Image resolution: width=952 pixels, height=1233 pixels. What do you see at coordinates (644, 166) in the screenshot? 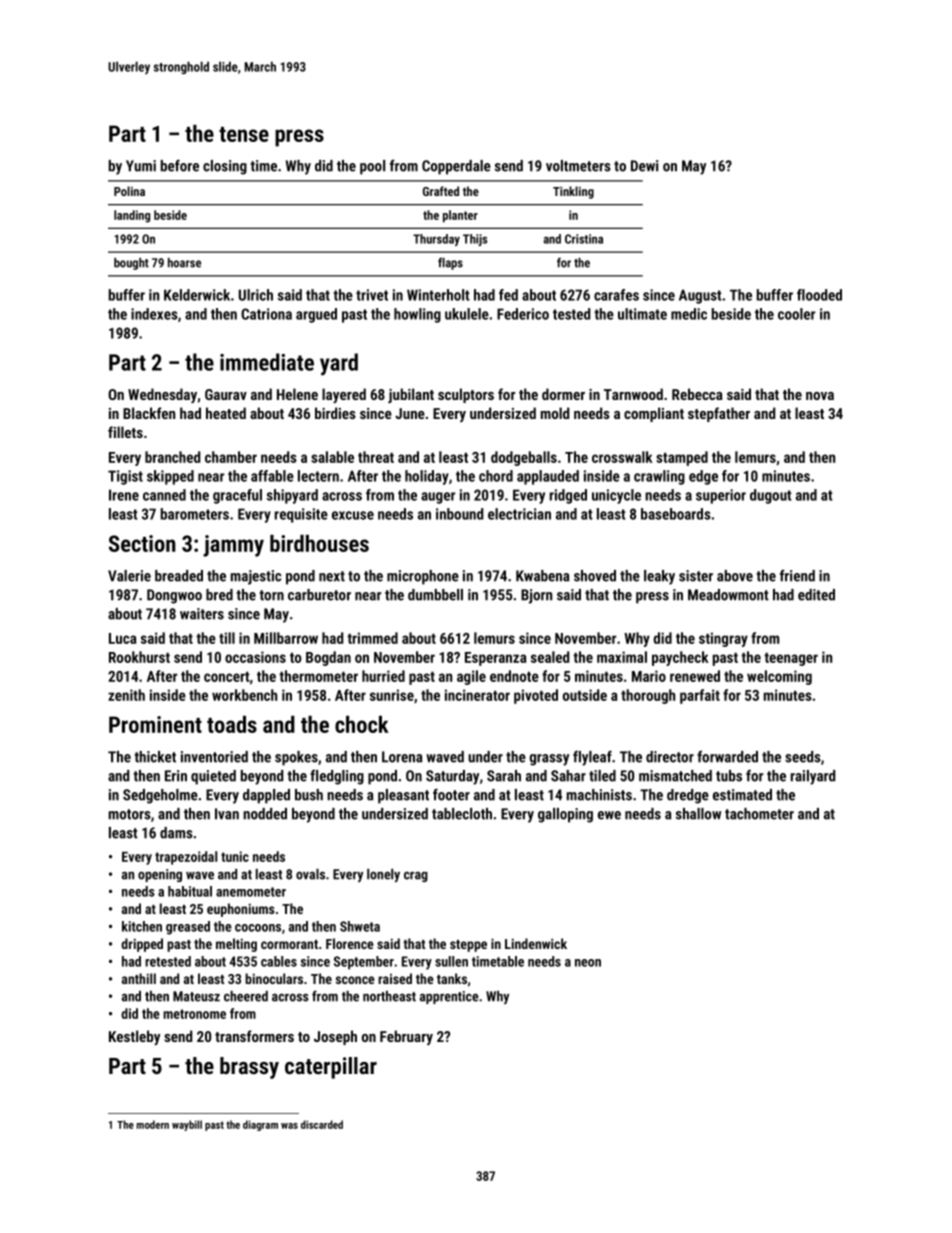
I see `Dewi` at bounding box center [644, 166].
